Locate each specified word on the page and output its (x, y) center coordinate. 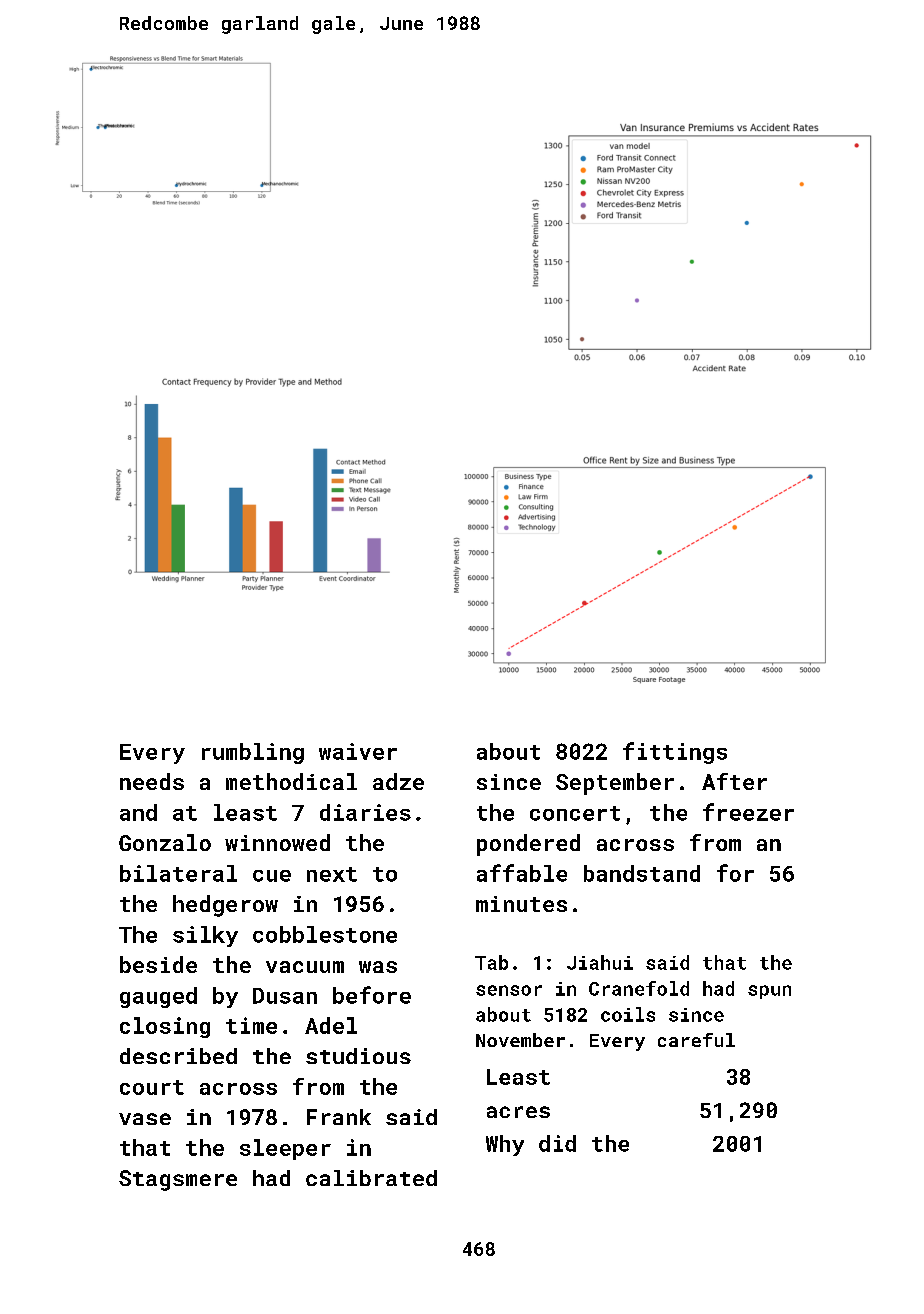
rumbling (253, 753)
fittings (675, 753)
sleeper (285, 1149)
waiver (358, 751)
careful (696, 1040)
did (557, 1143)
